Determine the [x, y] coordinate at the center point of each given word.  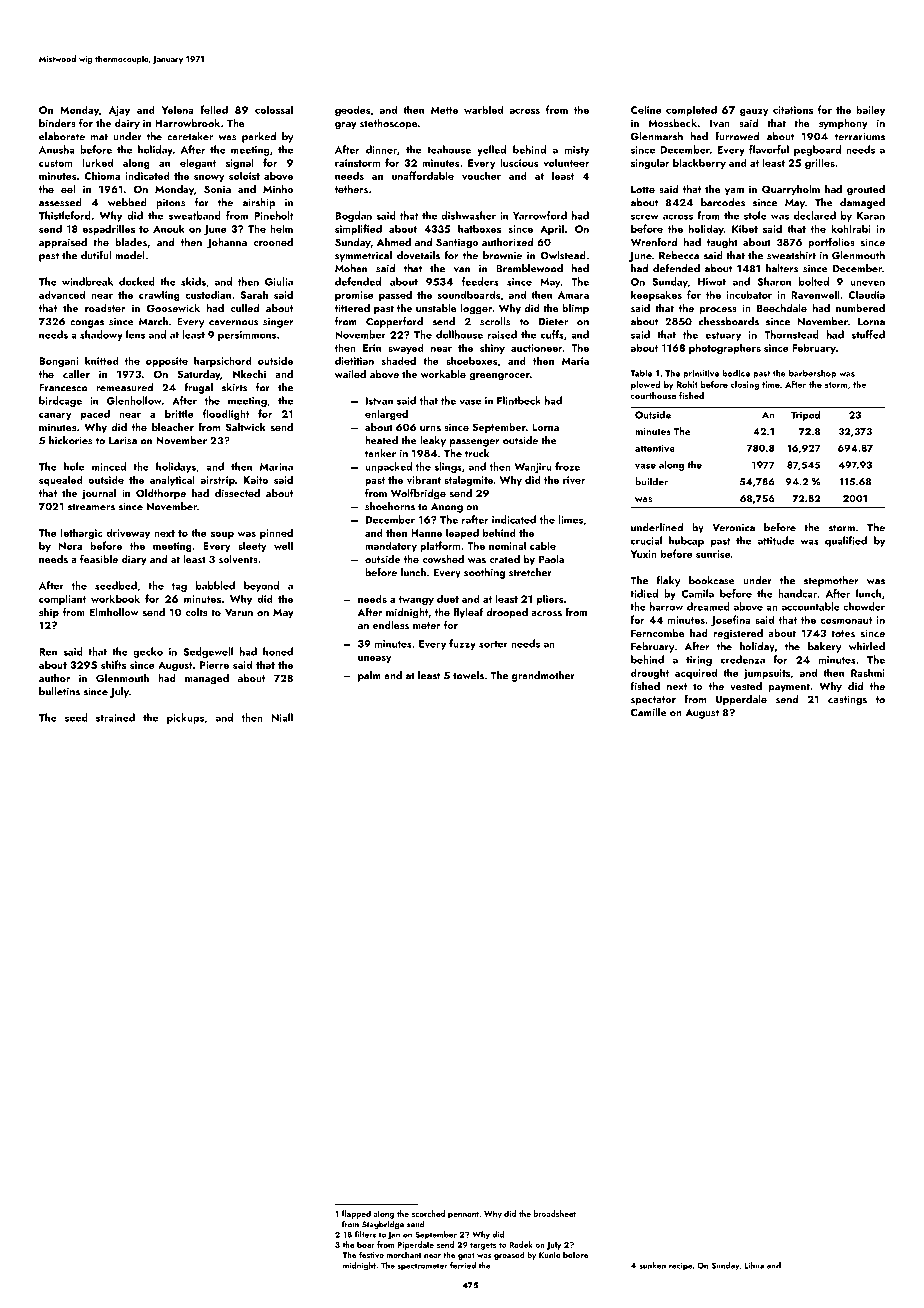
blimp [575, 309]
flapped [356, 1214]
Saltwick [246, 427]
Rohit [687, 384]
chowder [864, 606]
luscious [519, 162]
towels [468, 675]
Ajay [119, 111]
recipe [681, 1266]
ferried [463, 1265]
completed [691, 110]
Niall [282, 717]
